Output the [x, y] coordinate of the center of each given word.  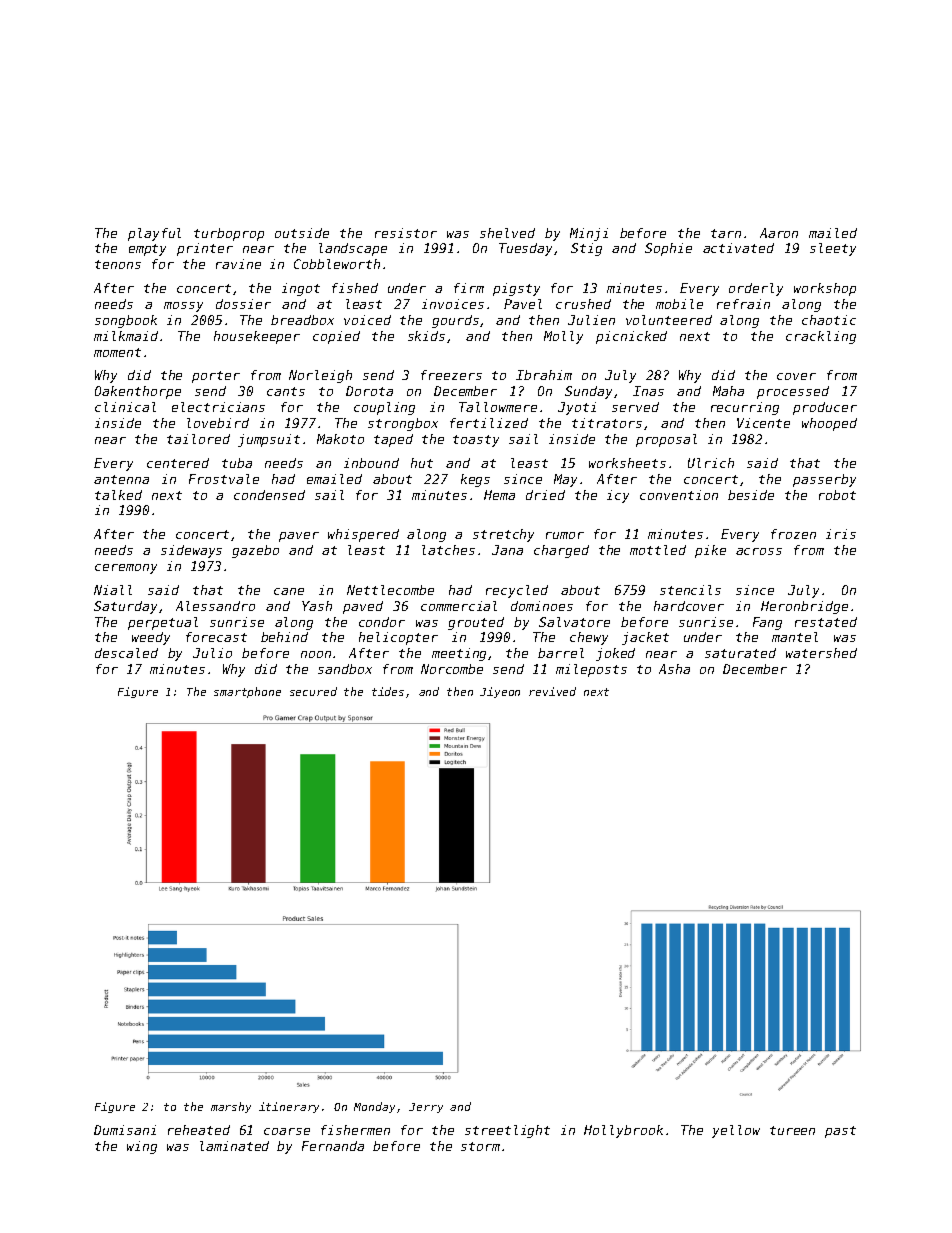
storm [480, 1146]
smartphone [247, 692]
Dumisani [125, 1130]
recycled [517, 591]
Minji [589, 234]
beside [751, 495]
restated [826, 622]
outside [302, 233]
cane [289, 591]
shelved [507, 233]
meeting [459, 654]
